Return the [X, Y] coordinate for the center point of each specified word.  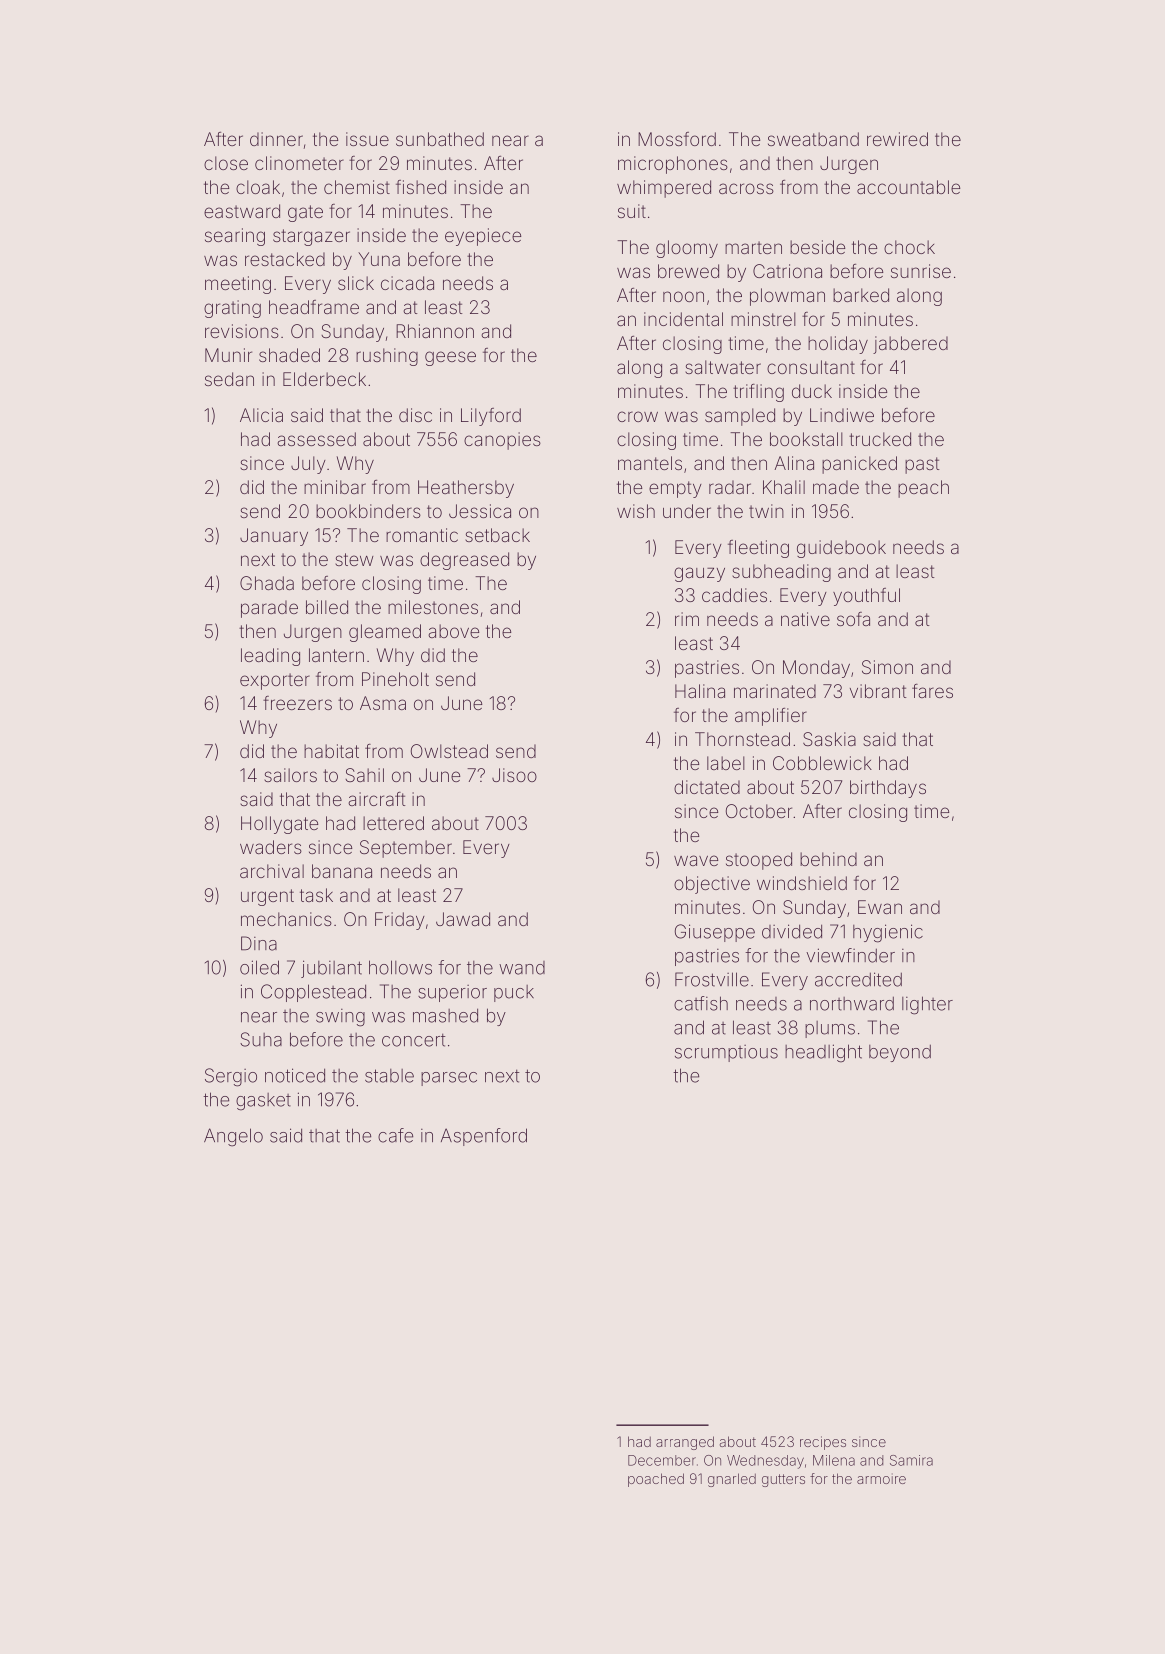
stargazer [311, 237]
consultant [811, 367]
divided [792, 931]
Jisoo [514, 775]
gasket [263, 1102]
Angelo [233, 1137]
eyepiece [483, 237]
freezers [297, 703]
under [687, 511]
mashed [445, 1015]
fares [932, 691]
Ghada [267, 583]
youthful [866, 597]
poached [656, 1480]
